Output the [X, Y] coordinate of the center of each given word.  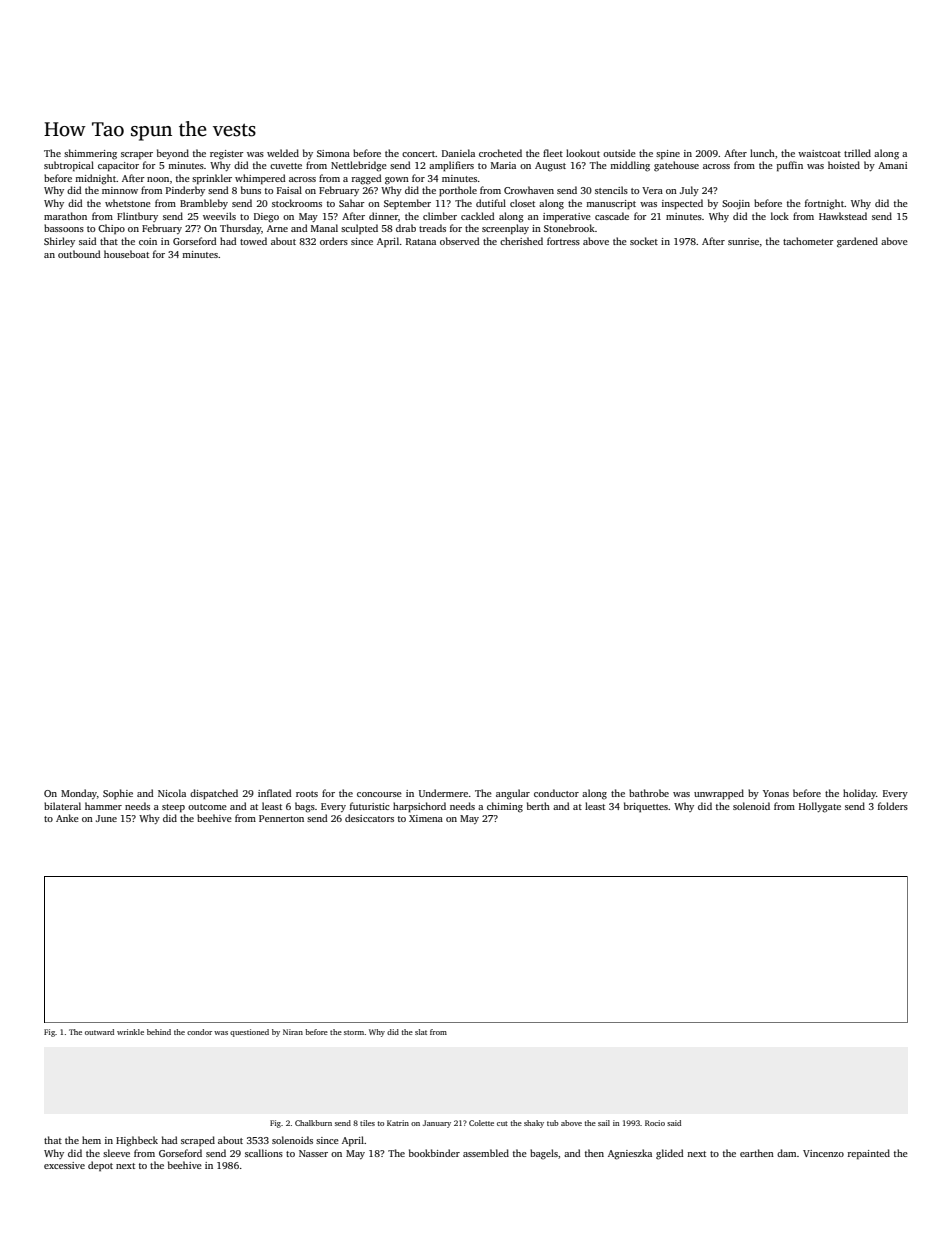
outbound [79, 254]
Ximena [426, 818]
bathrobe [649, 793]
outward [99, 1032]
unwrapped [719, 794]
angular [513, 794]
